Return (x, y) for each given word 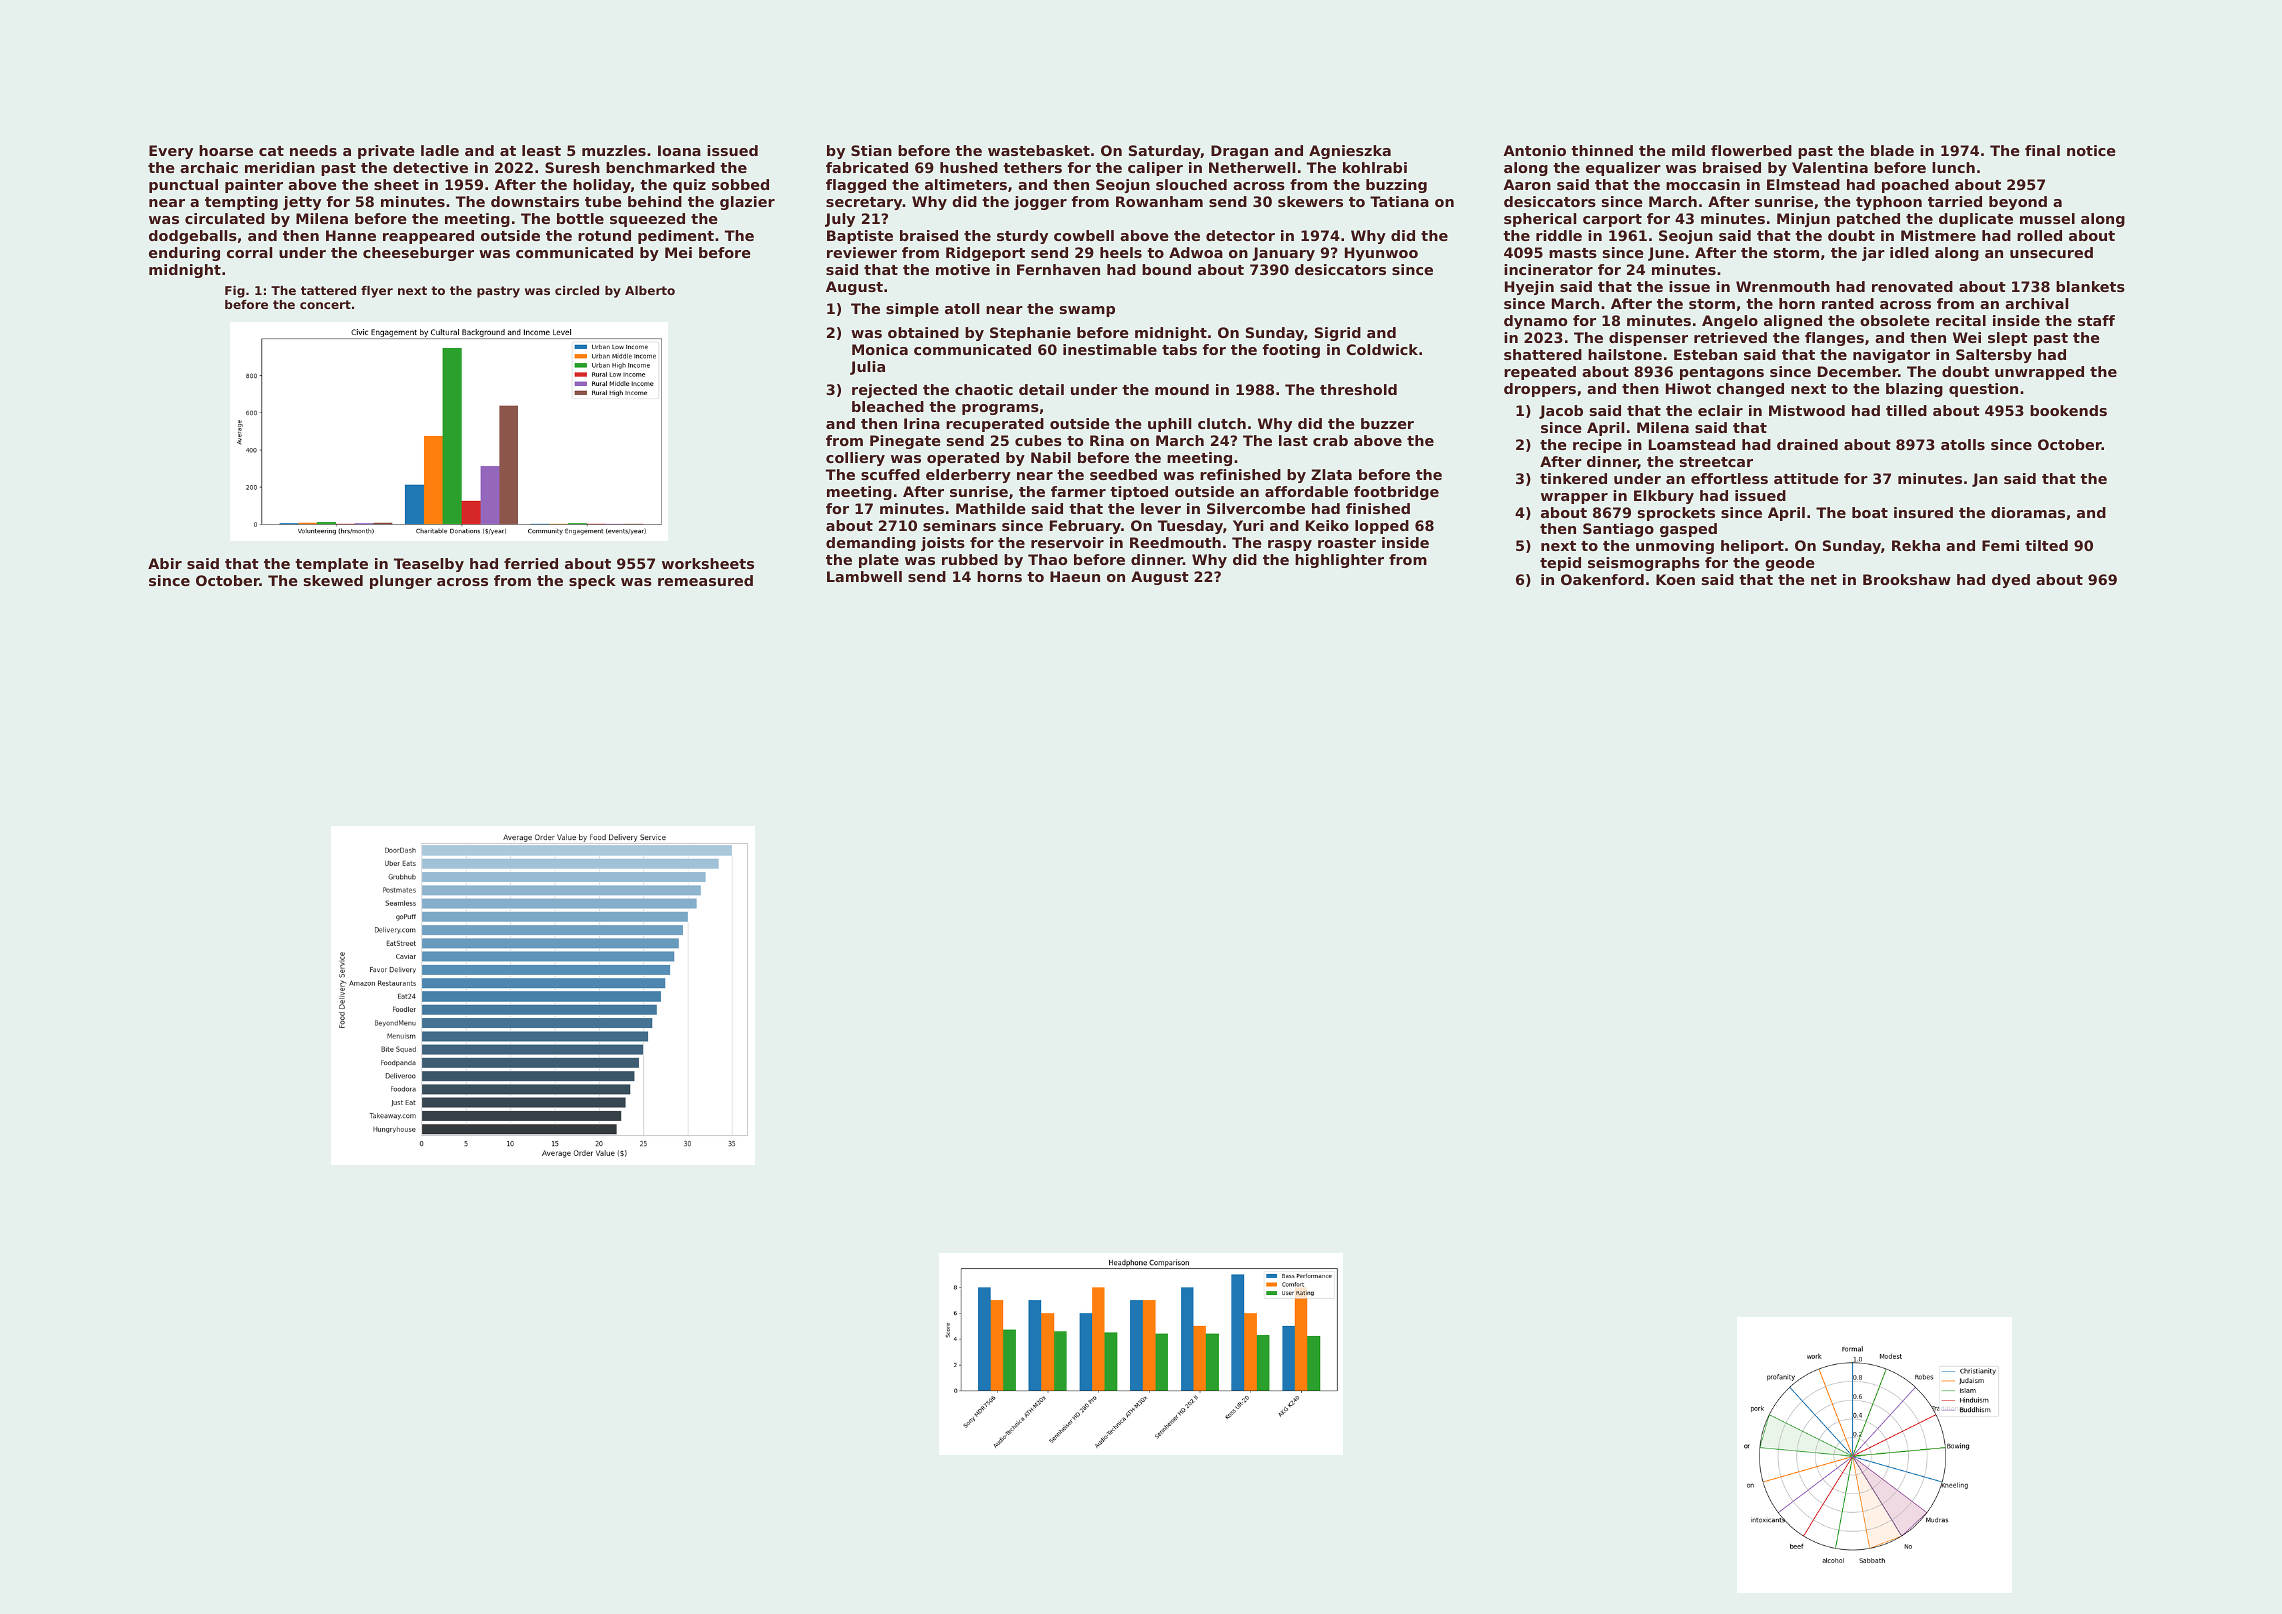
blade (1892, 150)
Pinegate (905, 442)
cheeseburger (418, 254)
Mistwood (1807, 410)
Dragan (1239, 152)
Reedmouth (1175, 542)
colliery (855, 459)
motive (963, 269)
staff (2096, 320)
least (541, 150)
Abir (165, 563)
